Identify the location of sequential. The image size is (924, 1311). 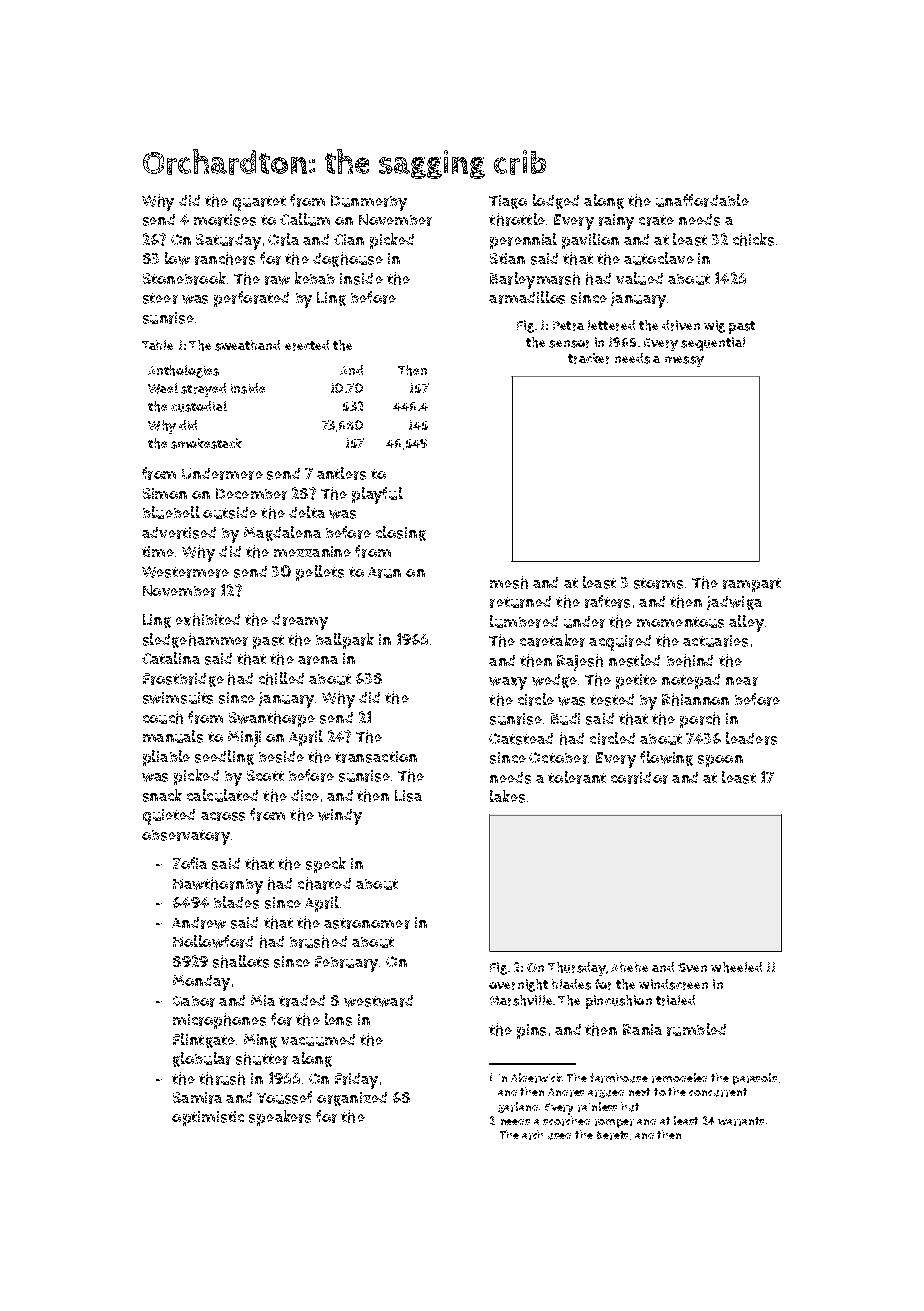
(713, 344).
